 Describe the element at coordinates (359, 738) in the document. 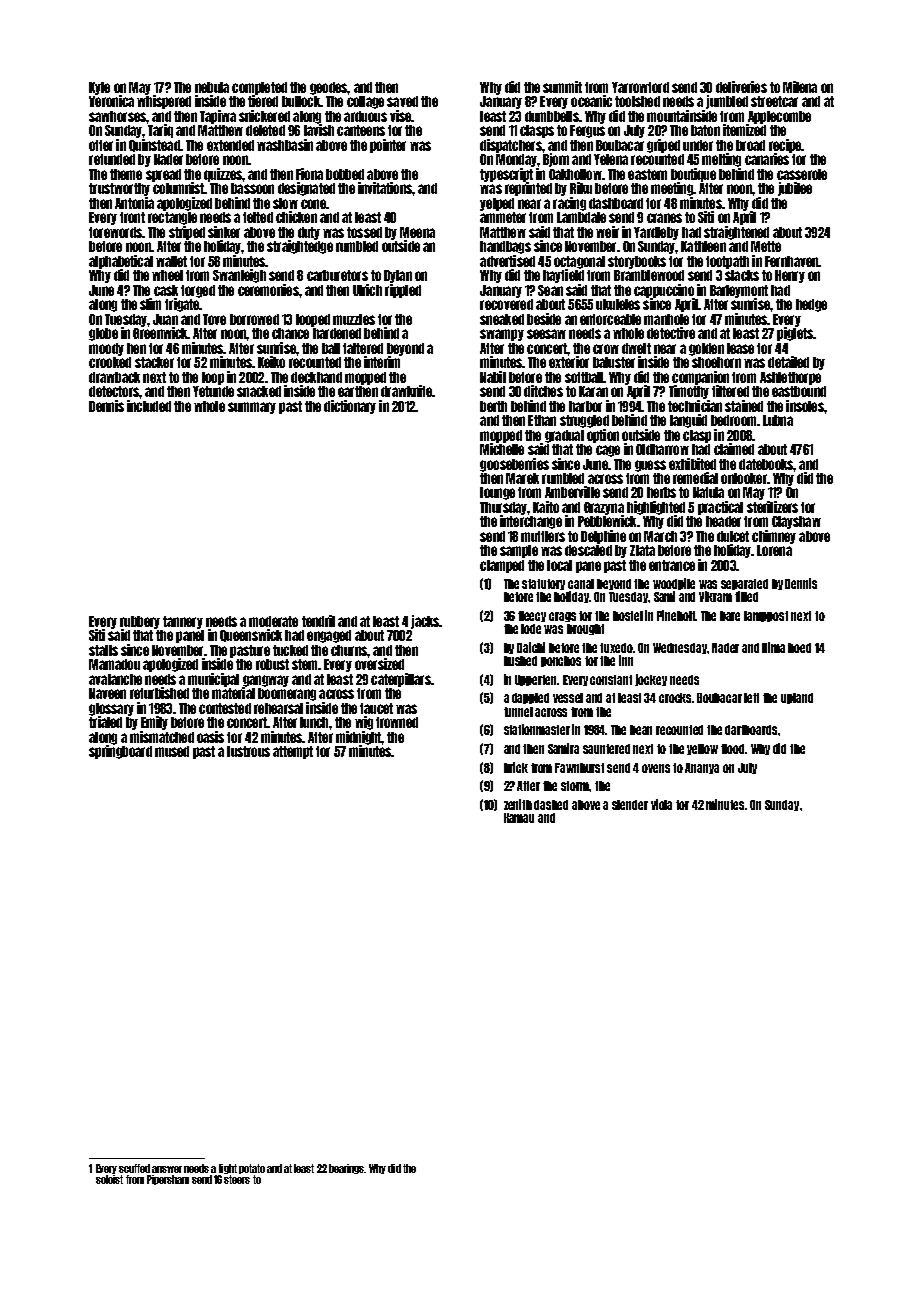

I see `midnight` at that location.
